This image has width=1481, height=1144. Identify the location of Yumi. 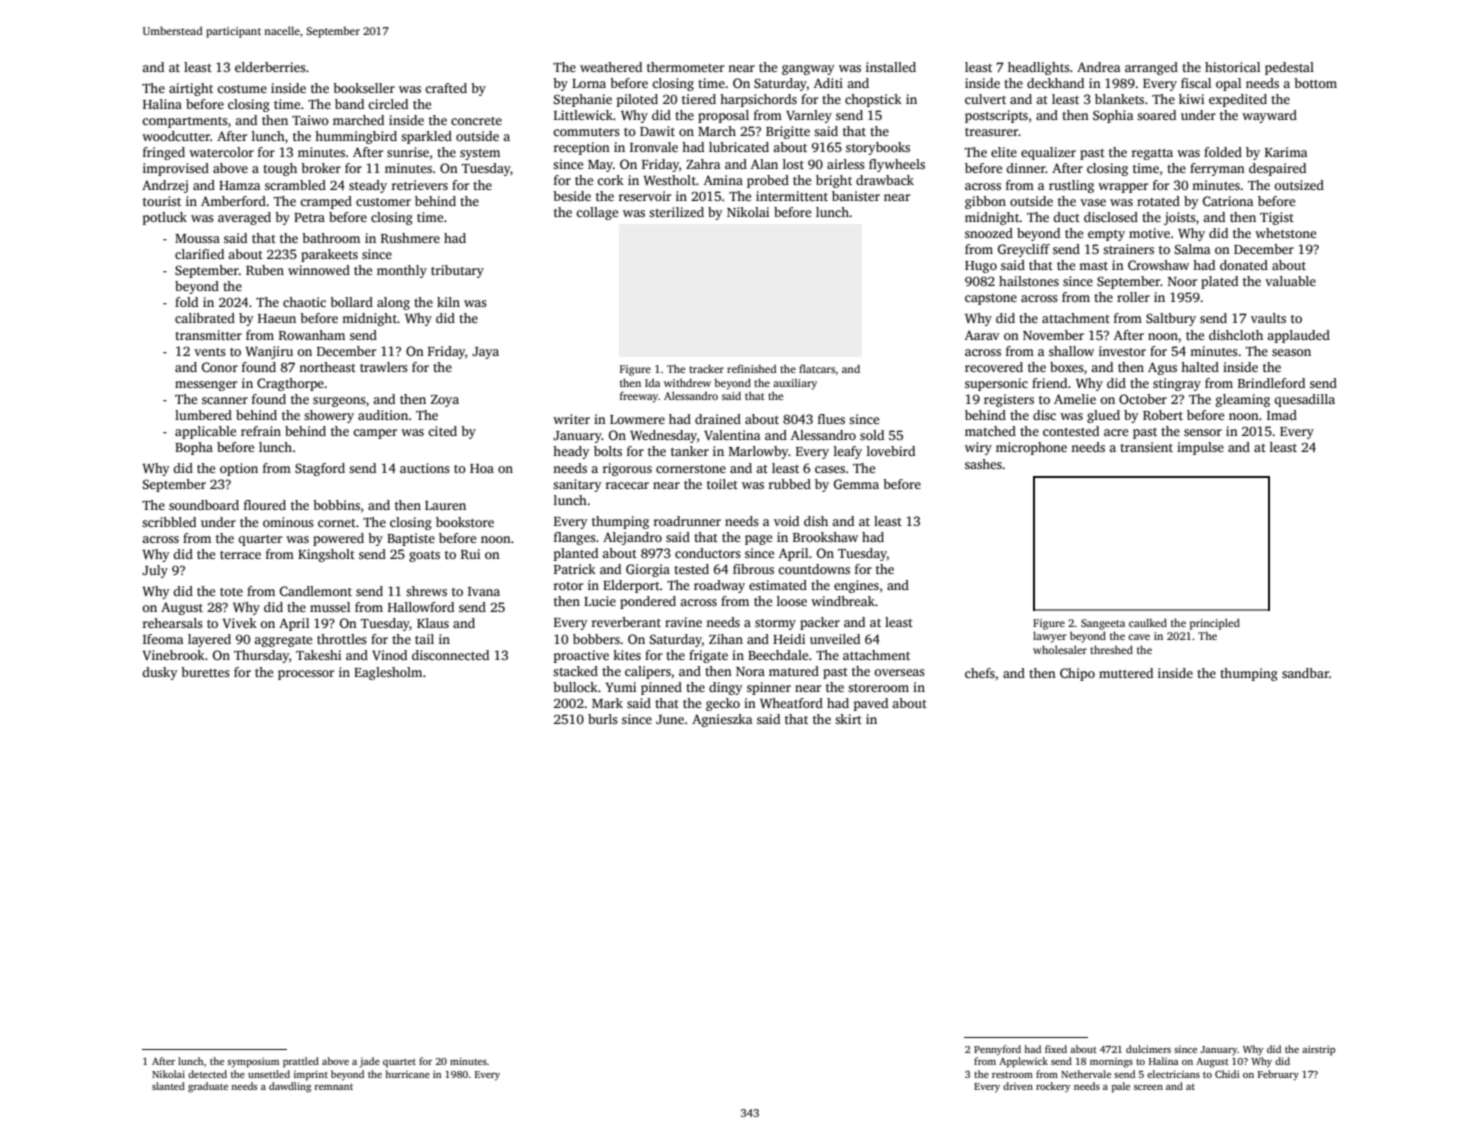
(620, 687).
